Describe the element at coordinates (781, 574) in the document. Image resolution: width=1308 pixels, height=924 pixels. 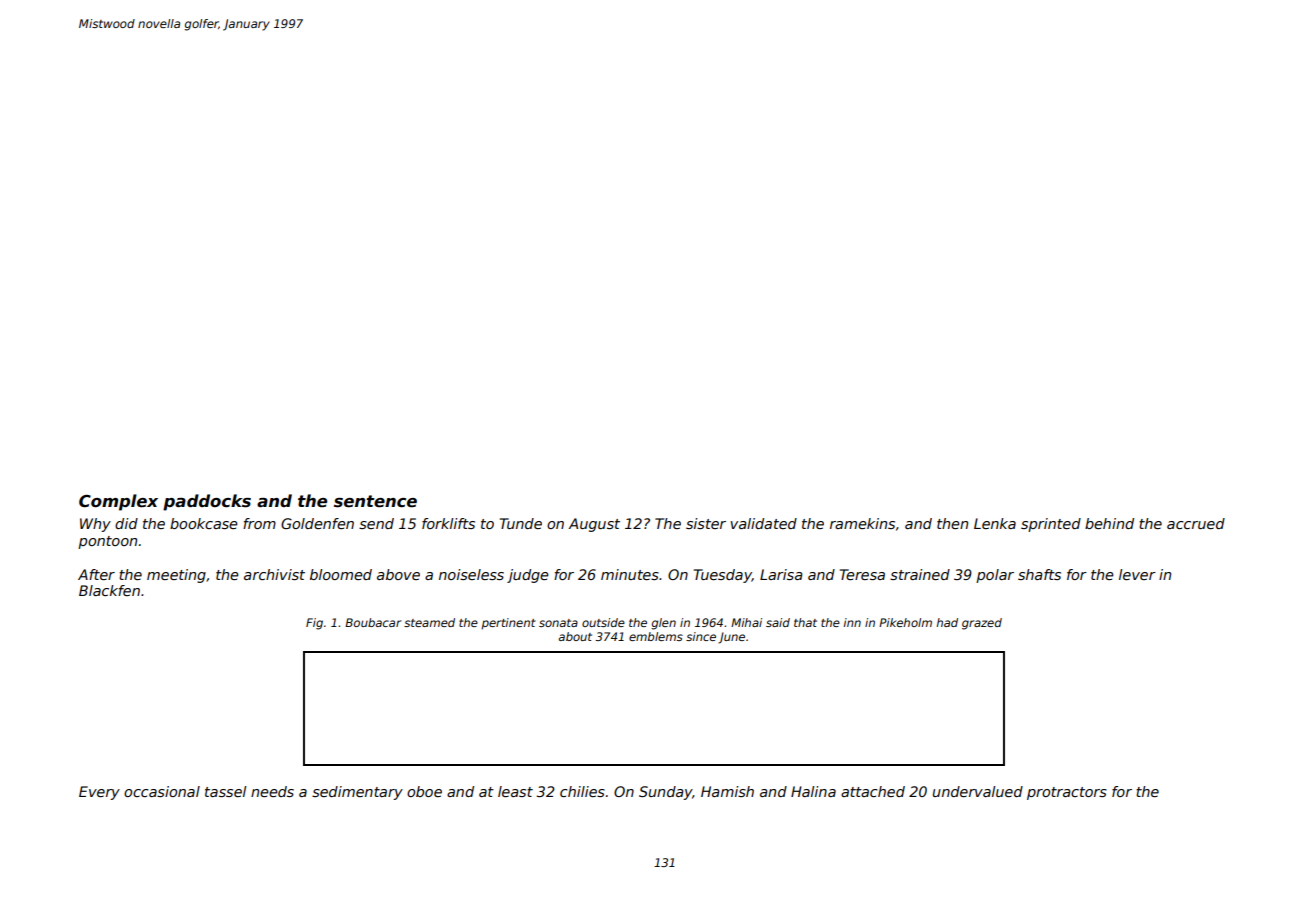
I see `Larisa` at that location.
